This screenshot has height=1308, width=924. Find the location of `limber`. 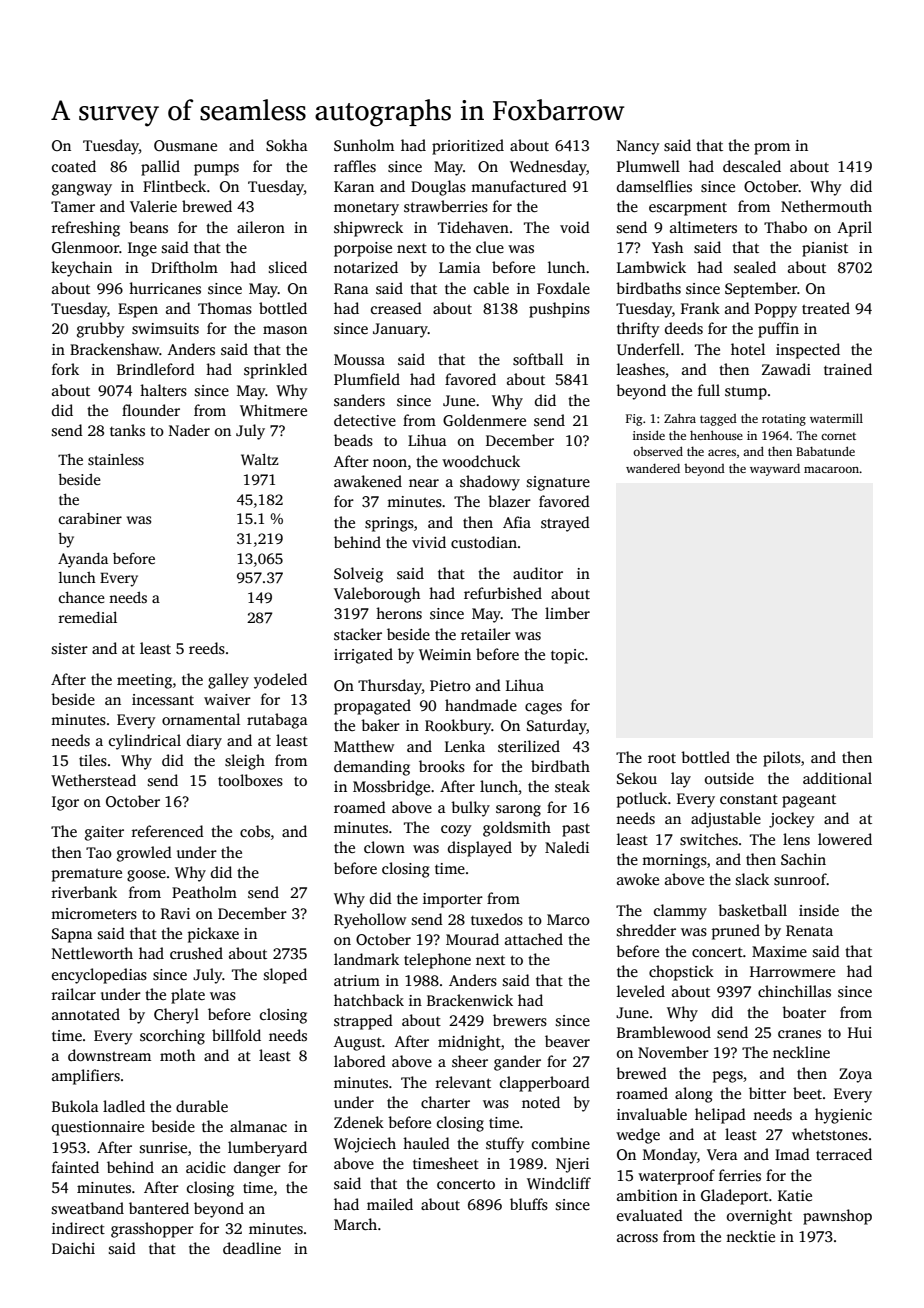

limber is located at coordinates (567, 613).
